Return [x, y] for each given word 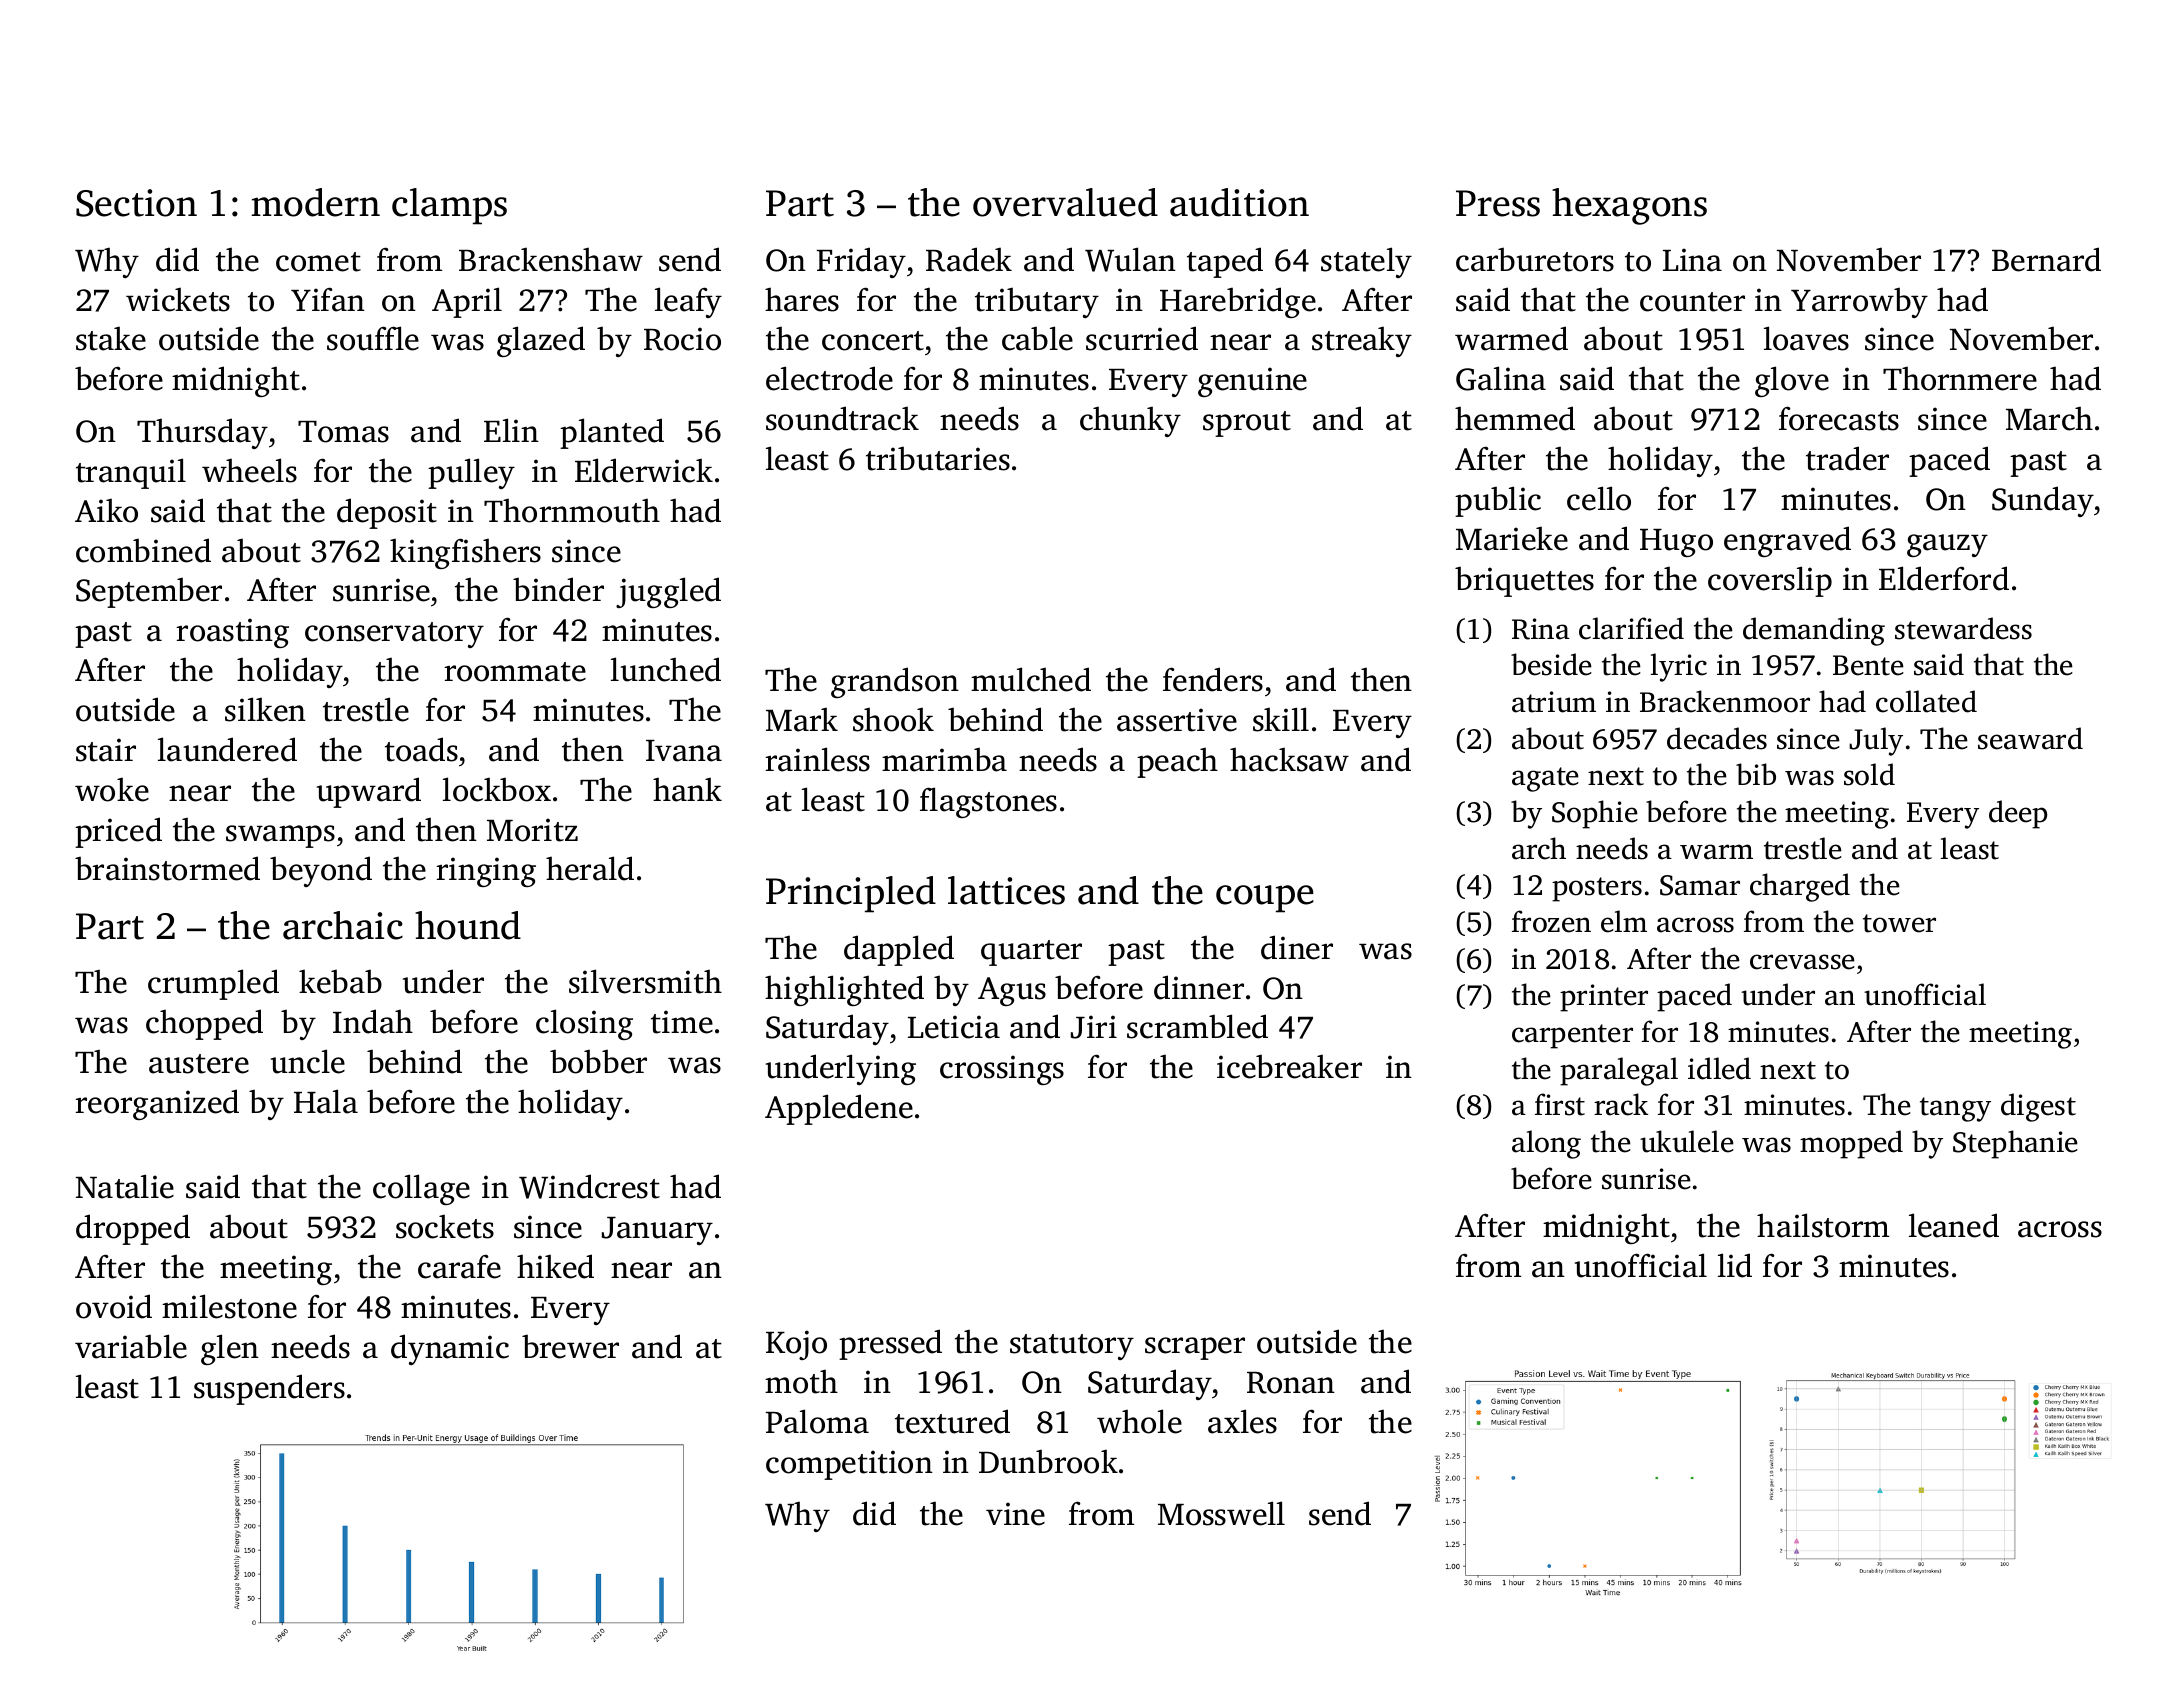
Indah [373, 1021]
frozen [1551, 921]
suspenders [269, 1389]
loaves [1806, 338]
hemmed [1515, 418]
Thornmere [1960, 378]
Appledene [839, 1109]
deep [2018, 814]
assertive [1177, 720]
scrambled [1197, 1026]
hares [802, 299]
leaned [1954, 1225]
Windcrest [589, 1186]
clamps [449, 206]
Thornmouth [572, 510]
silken [265, 709]
